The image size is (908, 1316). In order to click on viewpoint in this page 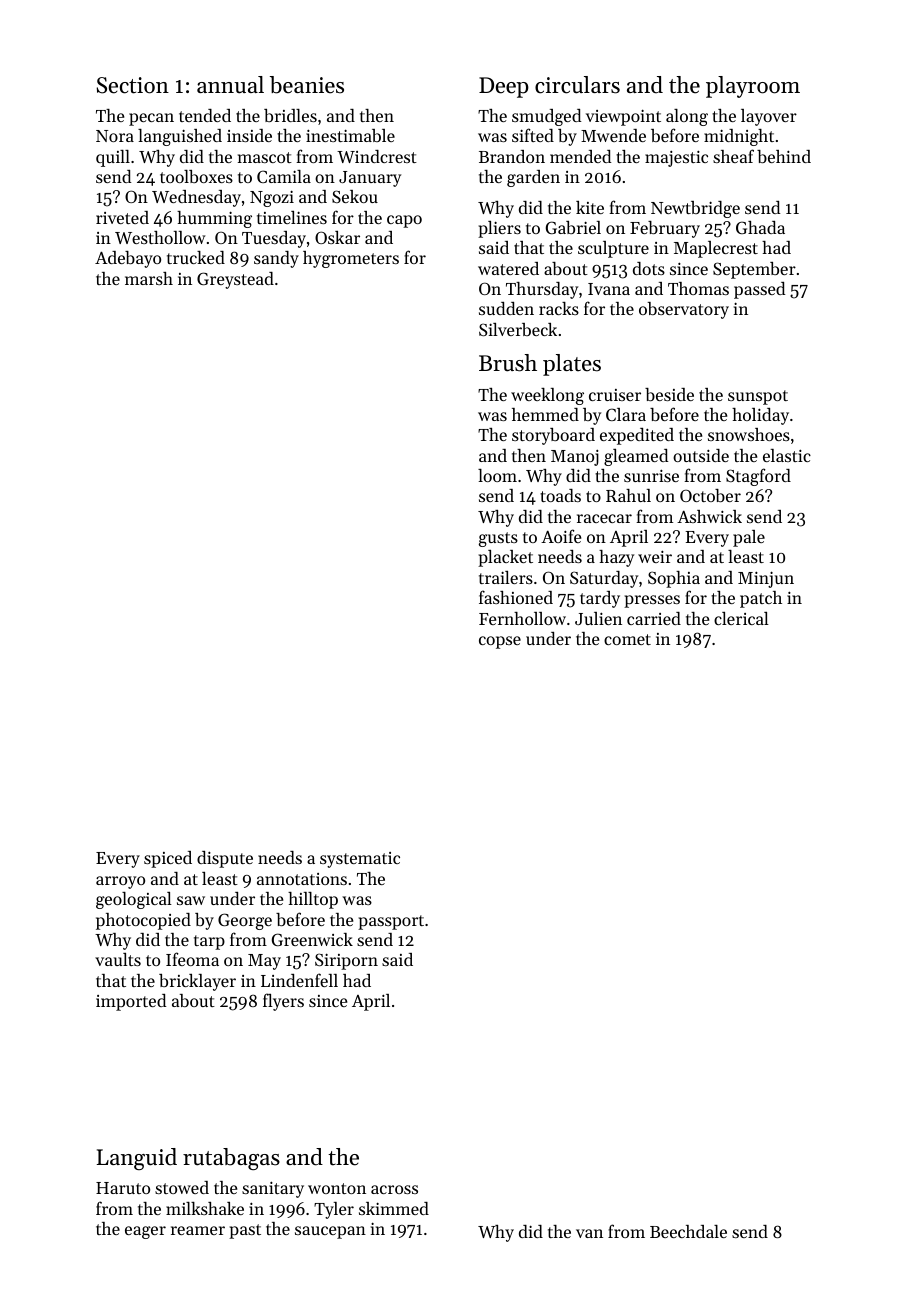, I will do `click(623, 117)`.
